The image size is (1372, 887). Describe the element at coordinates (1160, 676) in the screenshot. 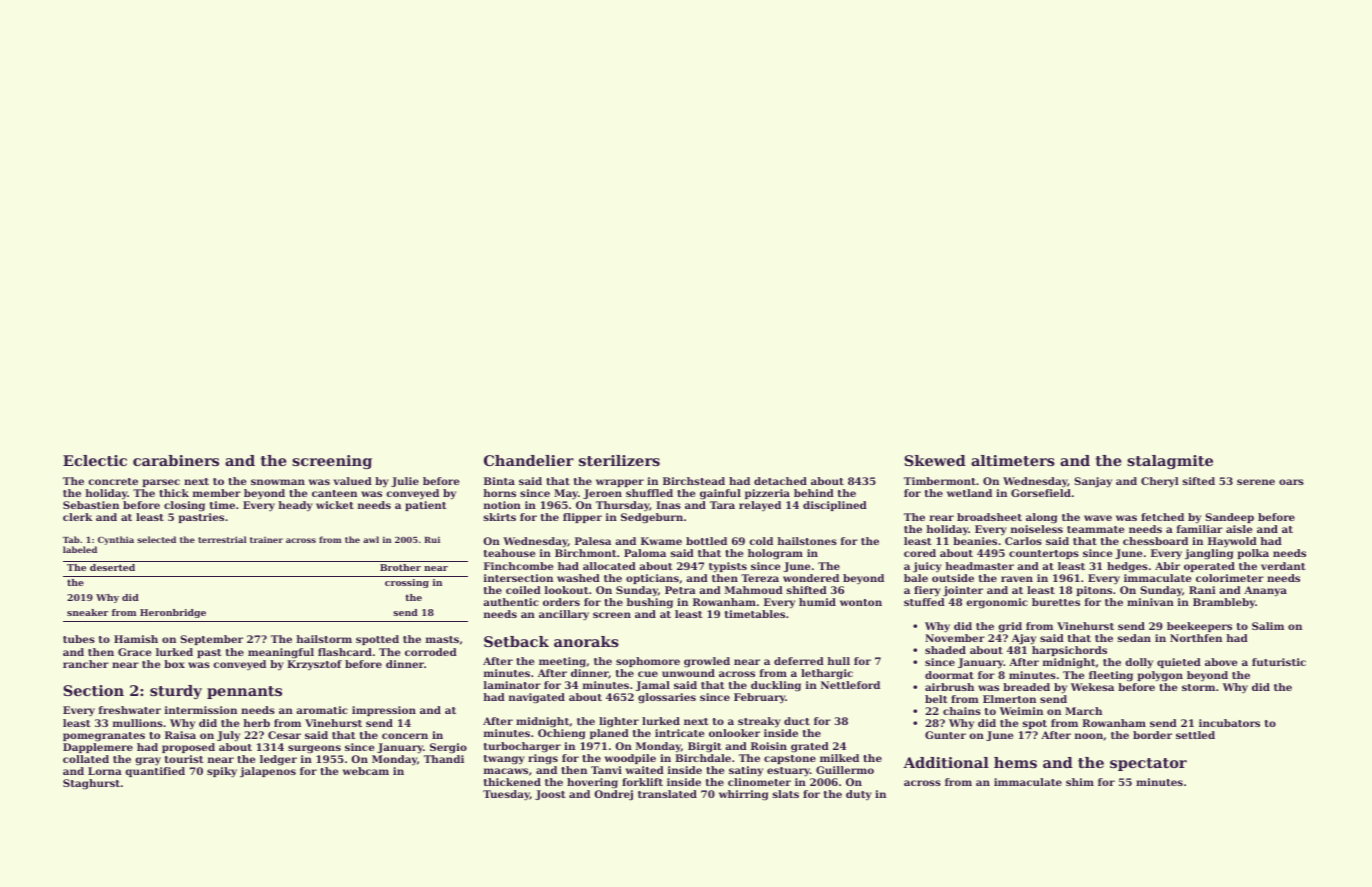

I see `polygon` at that location.
